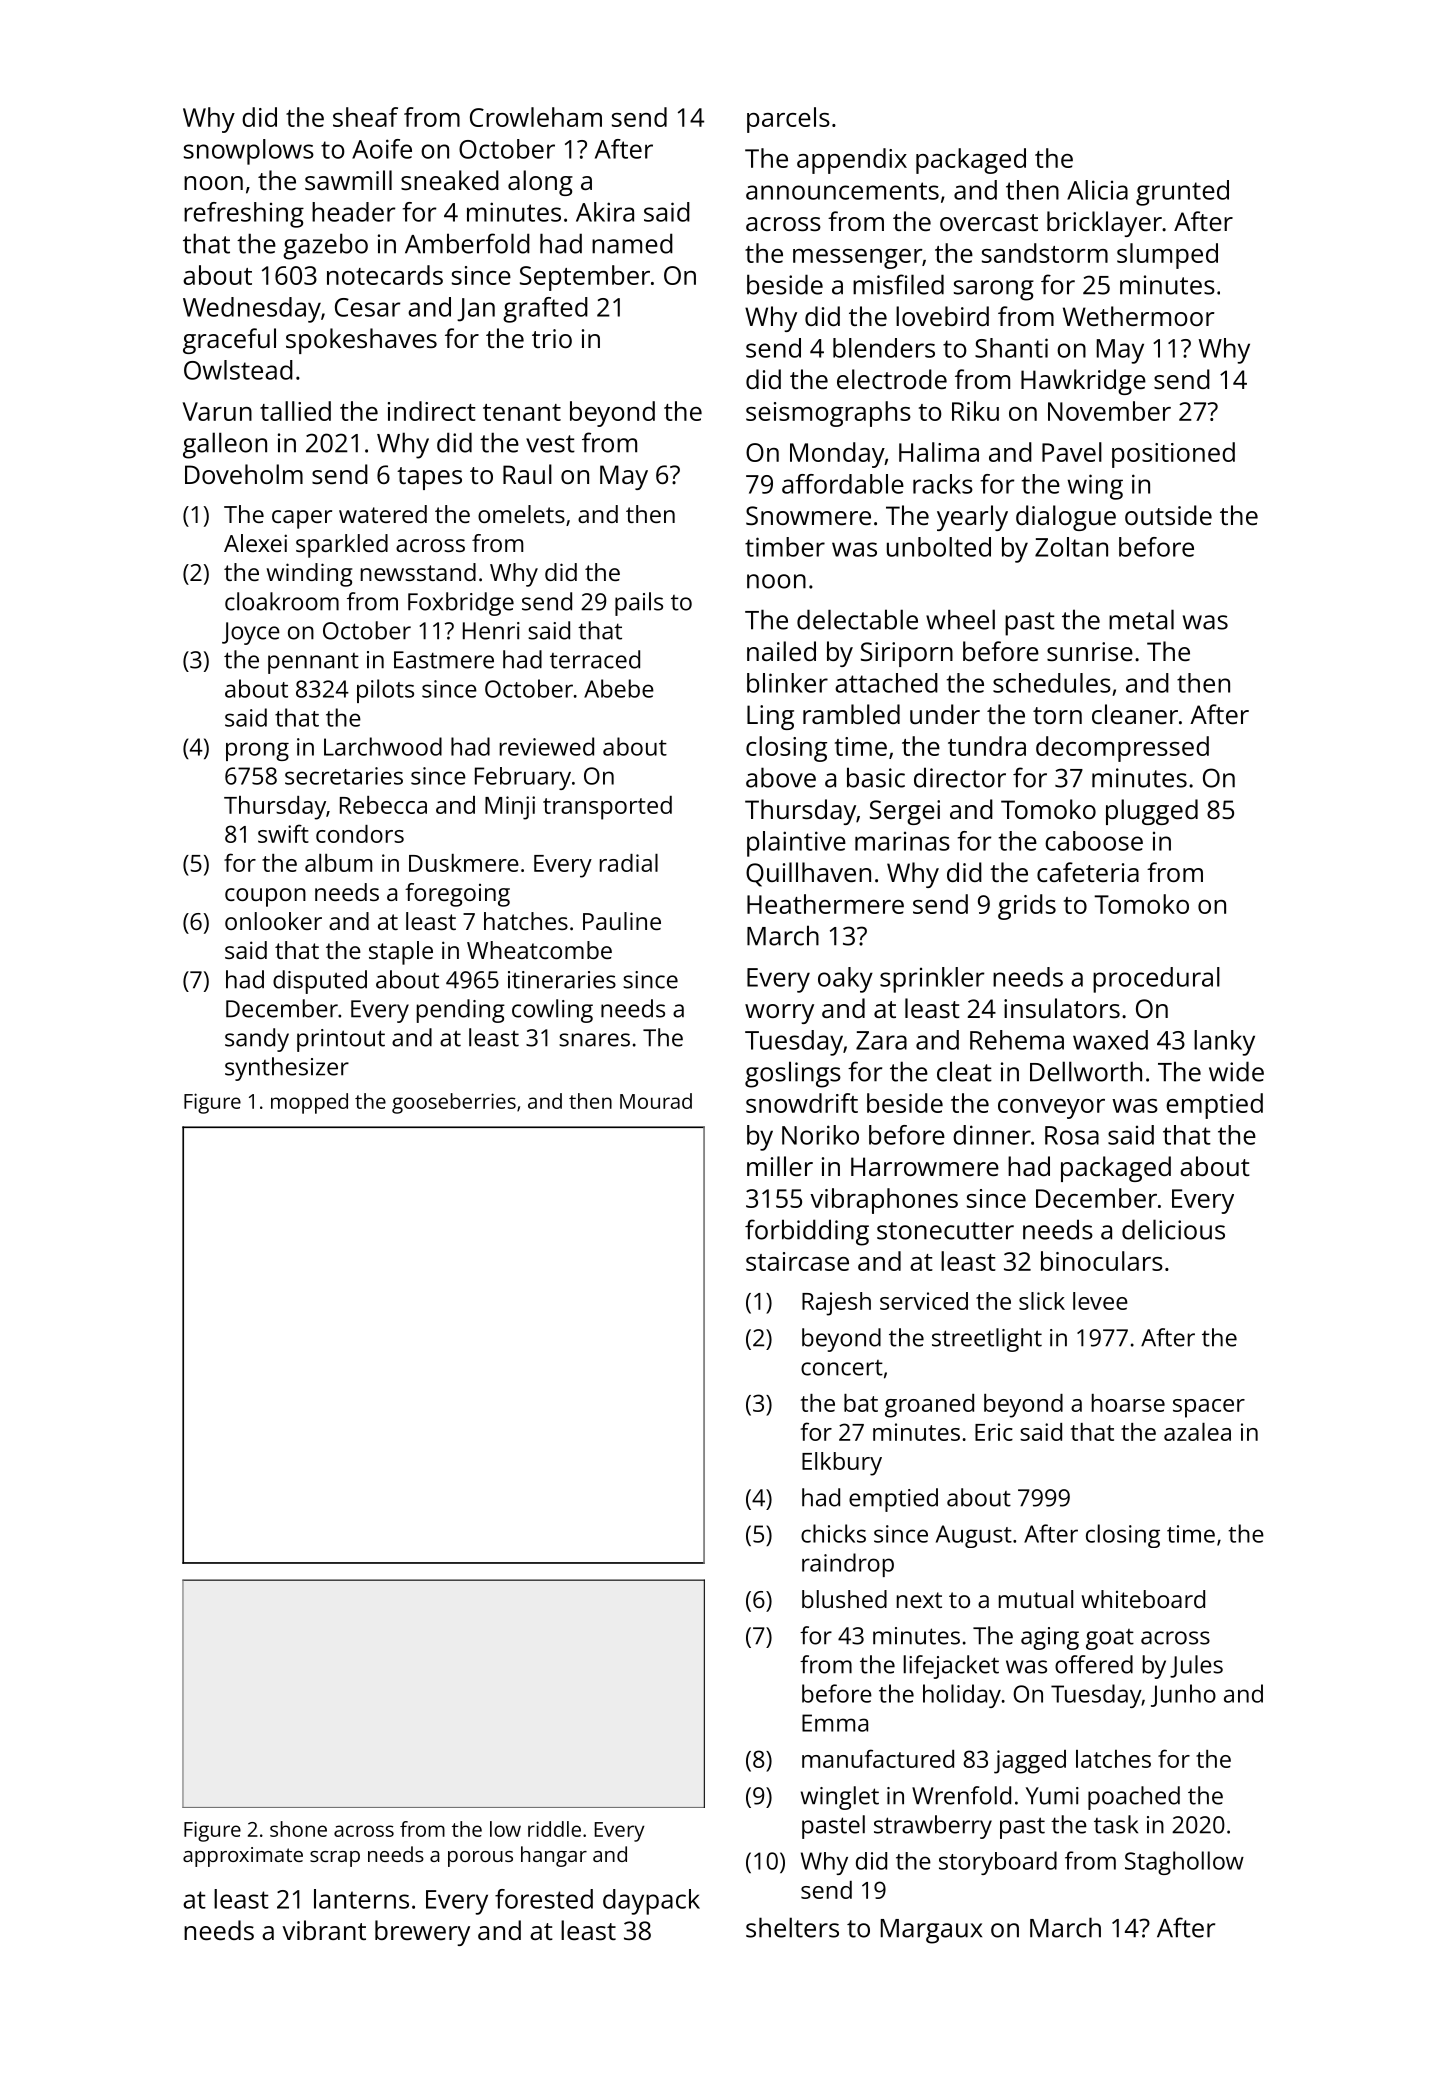 The image size is (1450, 2100). I want to click on spacer, so click(1209, 1408).
